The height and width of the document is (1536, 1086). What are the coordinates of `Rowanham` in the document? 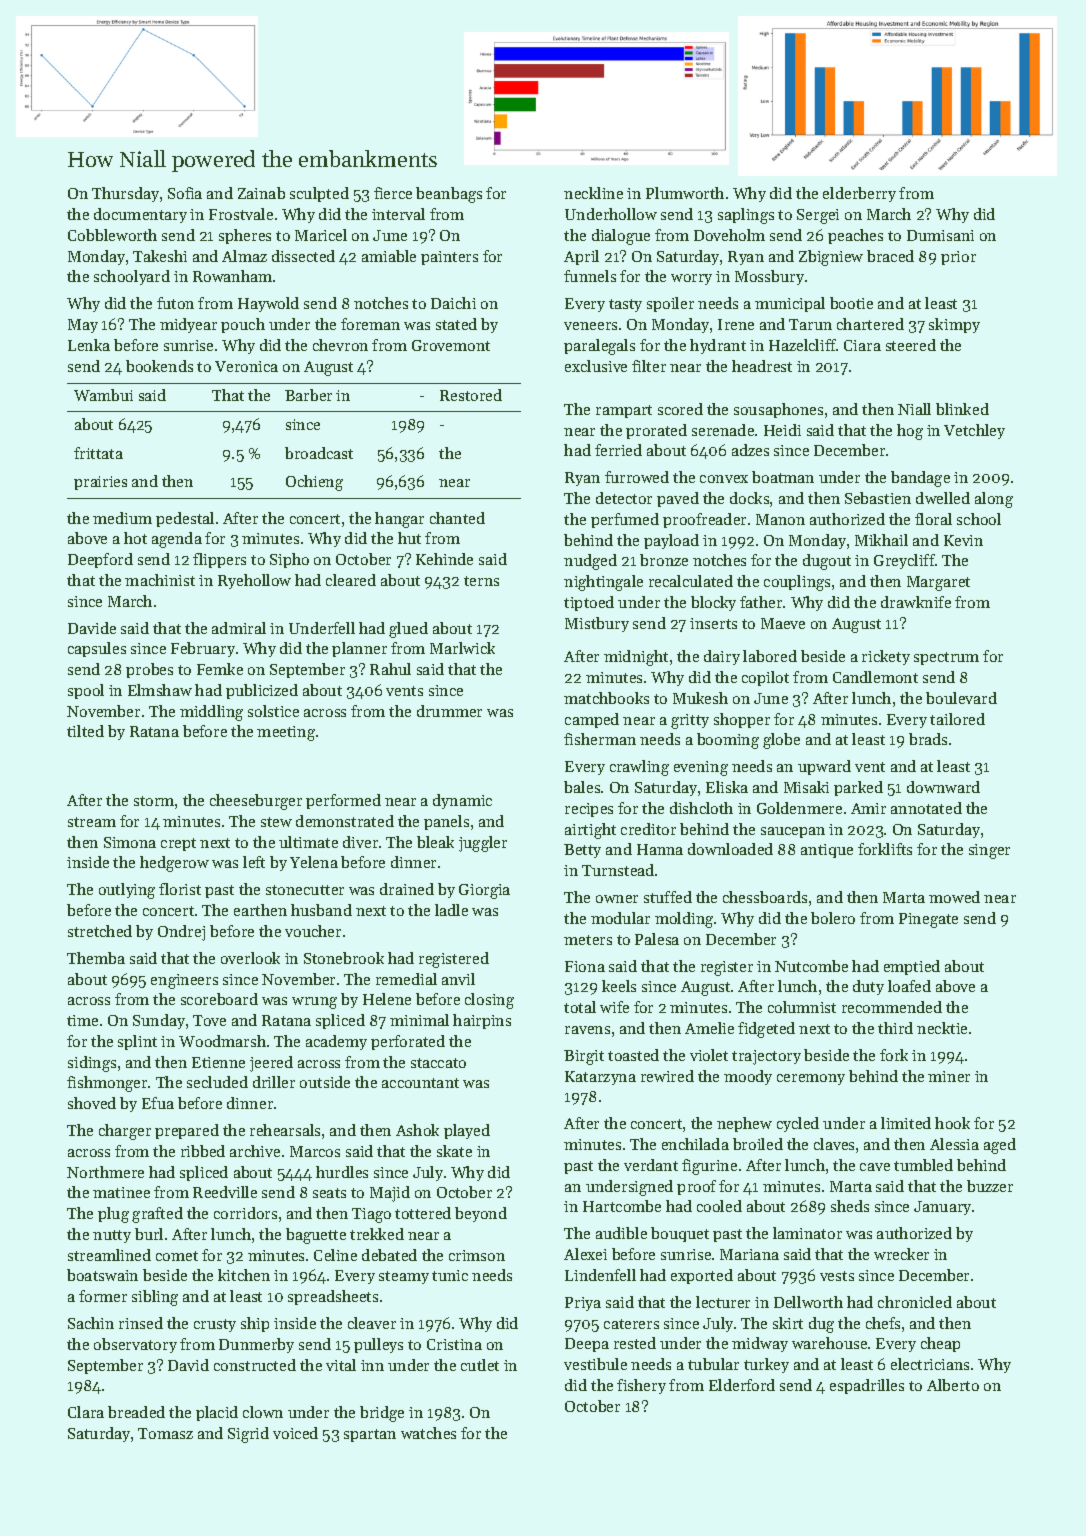 It's located at (232, 276).
